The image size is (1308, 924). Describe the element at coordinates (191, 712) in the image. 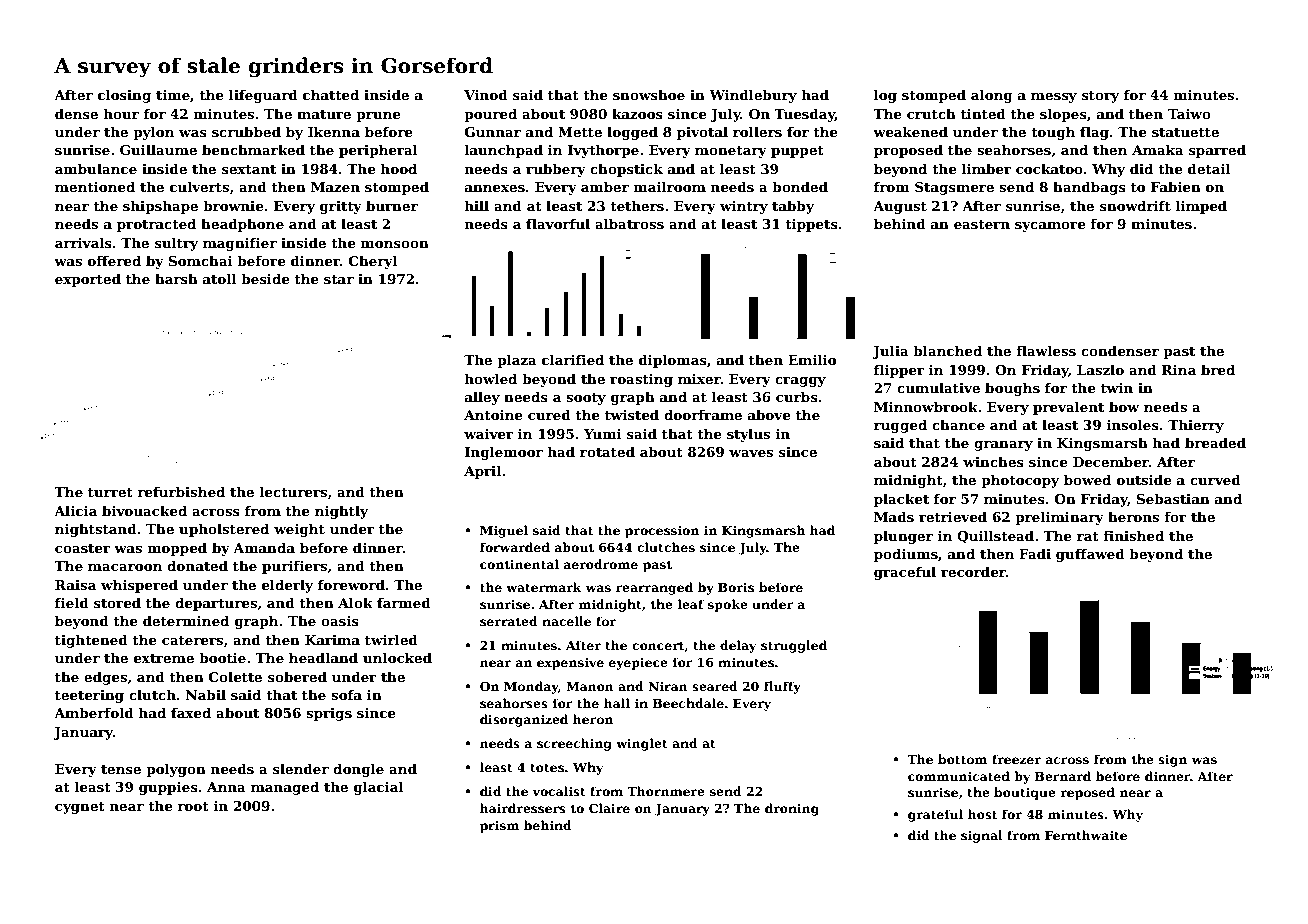

I see `faxed` at that location.
